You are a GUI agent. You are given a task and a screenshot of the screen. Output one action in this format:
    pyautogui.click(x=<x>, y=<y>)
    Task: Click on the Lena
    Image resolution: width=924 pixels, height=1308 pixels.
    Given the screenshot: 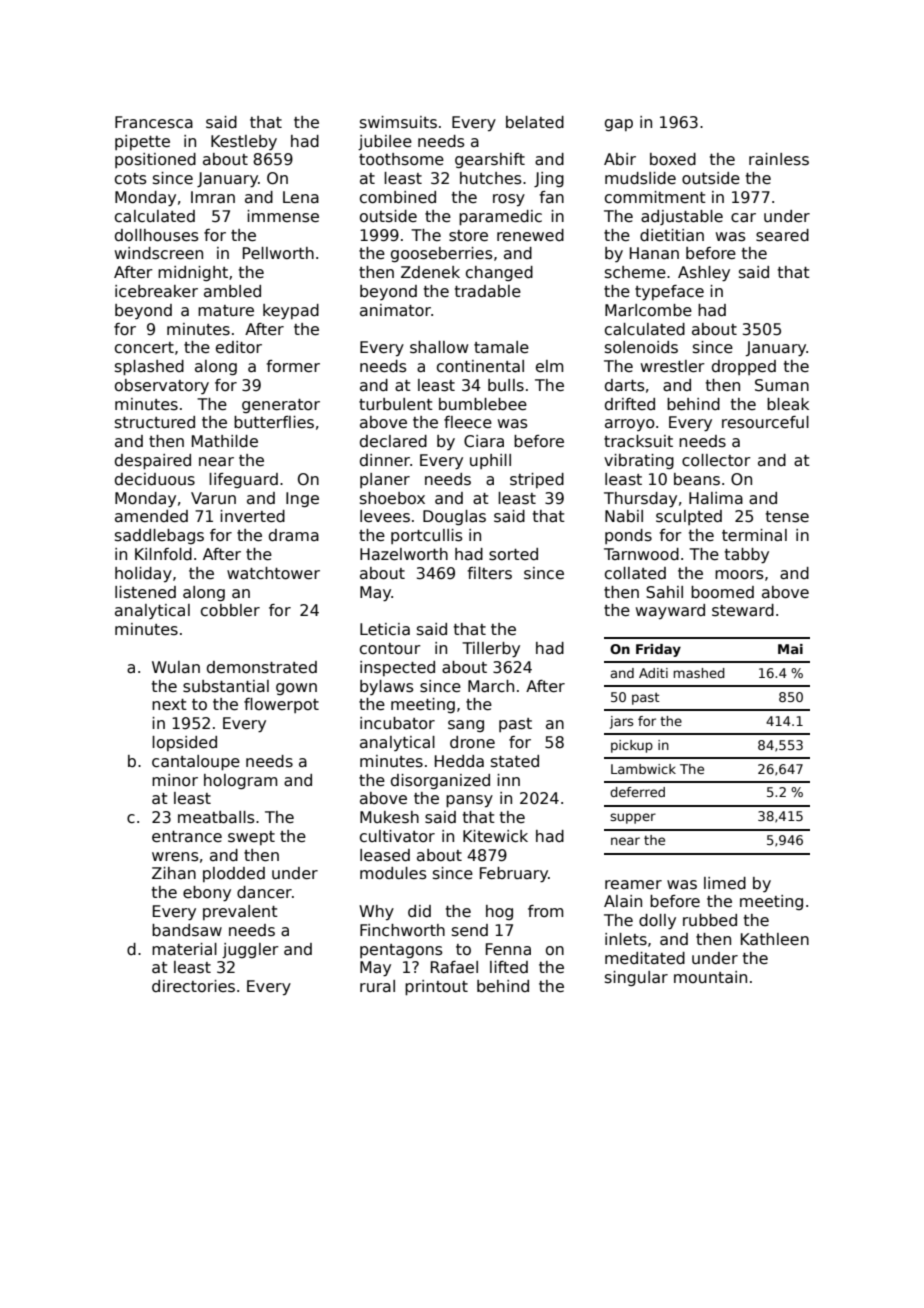 What is the action you would take?
    pyautogui.click(x=301, y=197)
